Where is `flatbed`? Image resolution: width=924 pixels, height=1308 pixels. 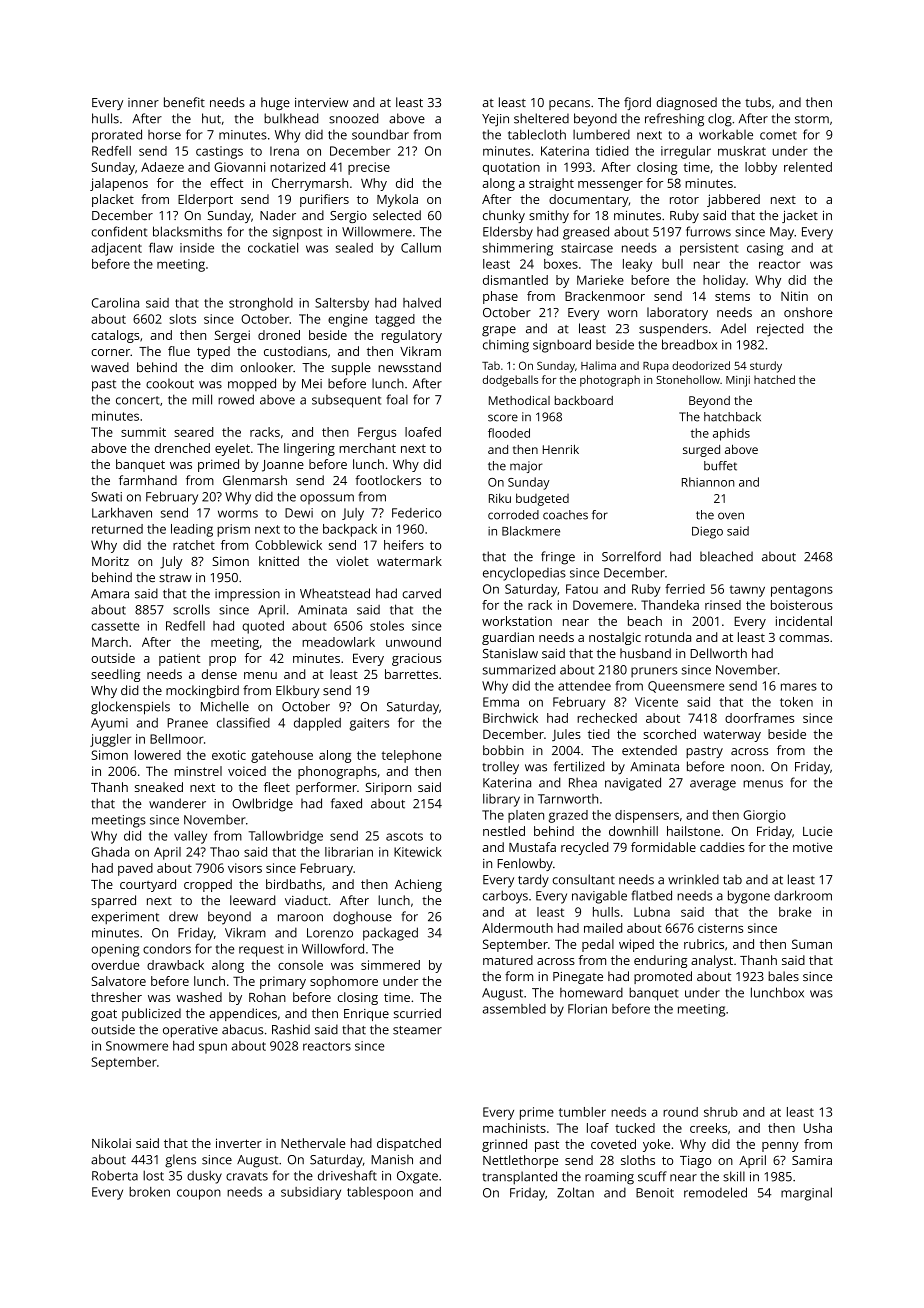 flatbed is located at coordinates (652, 895).
